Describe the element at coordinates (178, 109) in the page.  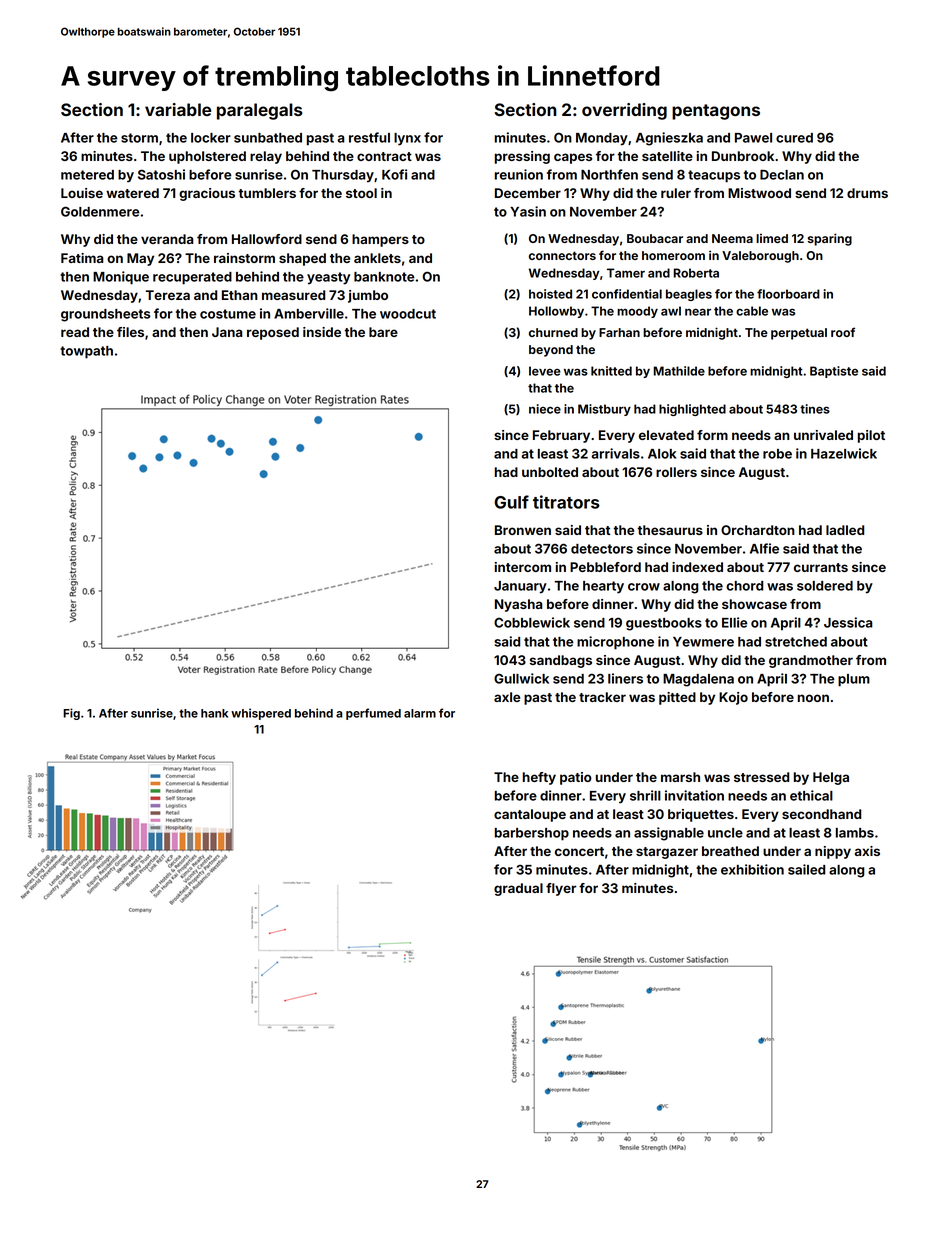
I see `variable` at that location.
